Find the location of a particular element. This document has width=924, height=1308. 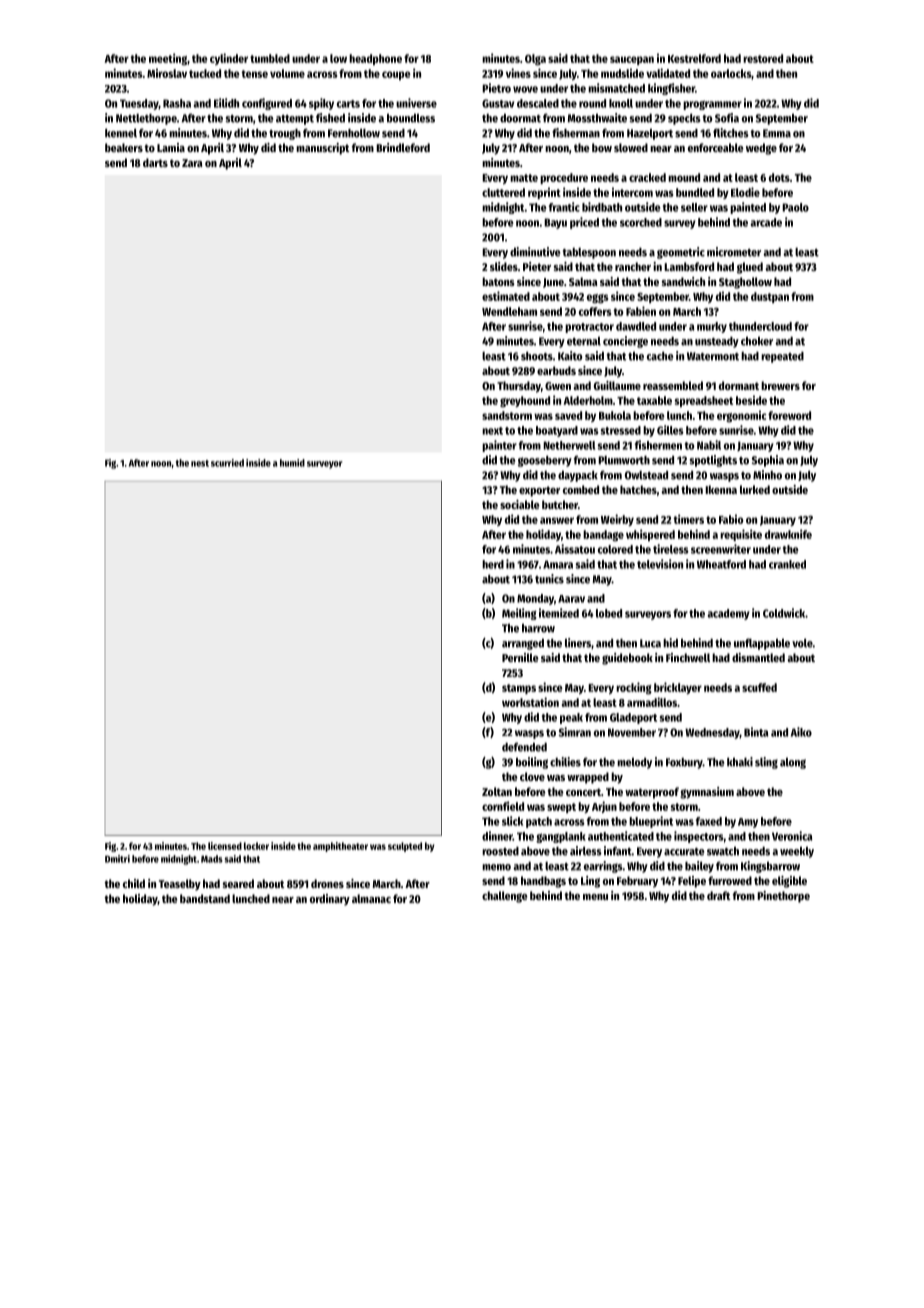

bandstand is located at coordinates (205, 898).
